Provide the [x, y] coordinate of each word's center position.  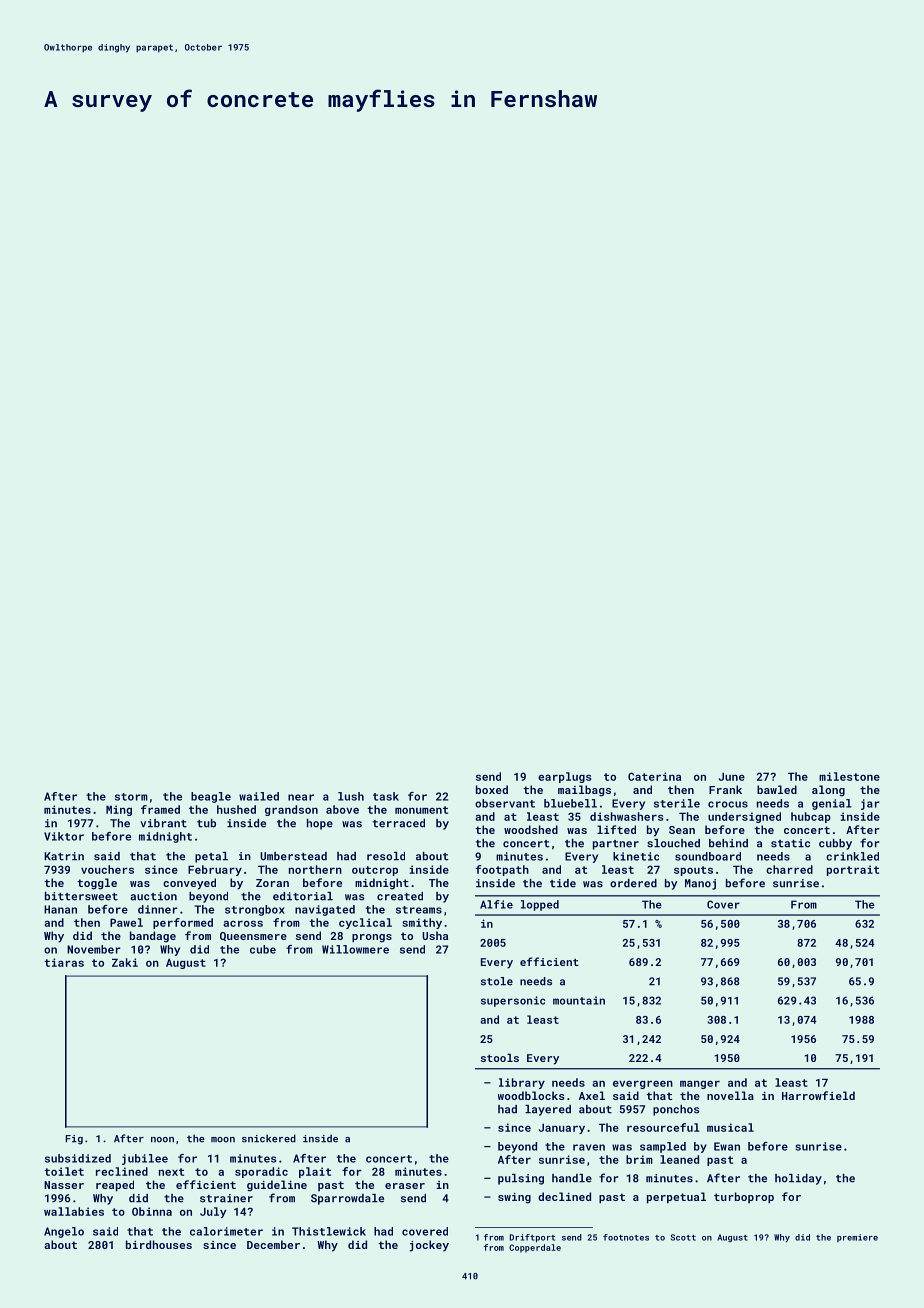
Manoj [700, 884]
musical [730, 1127]
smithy [422, 923]
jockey [429, 1246]
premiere [857, 1238]
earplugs [564, 777]
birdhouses [159, 1244]
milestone [849, 776]
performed [183, 923]
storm [131, 797]
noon [162, 1140]
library [522, 1083]
